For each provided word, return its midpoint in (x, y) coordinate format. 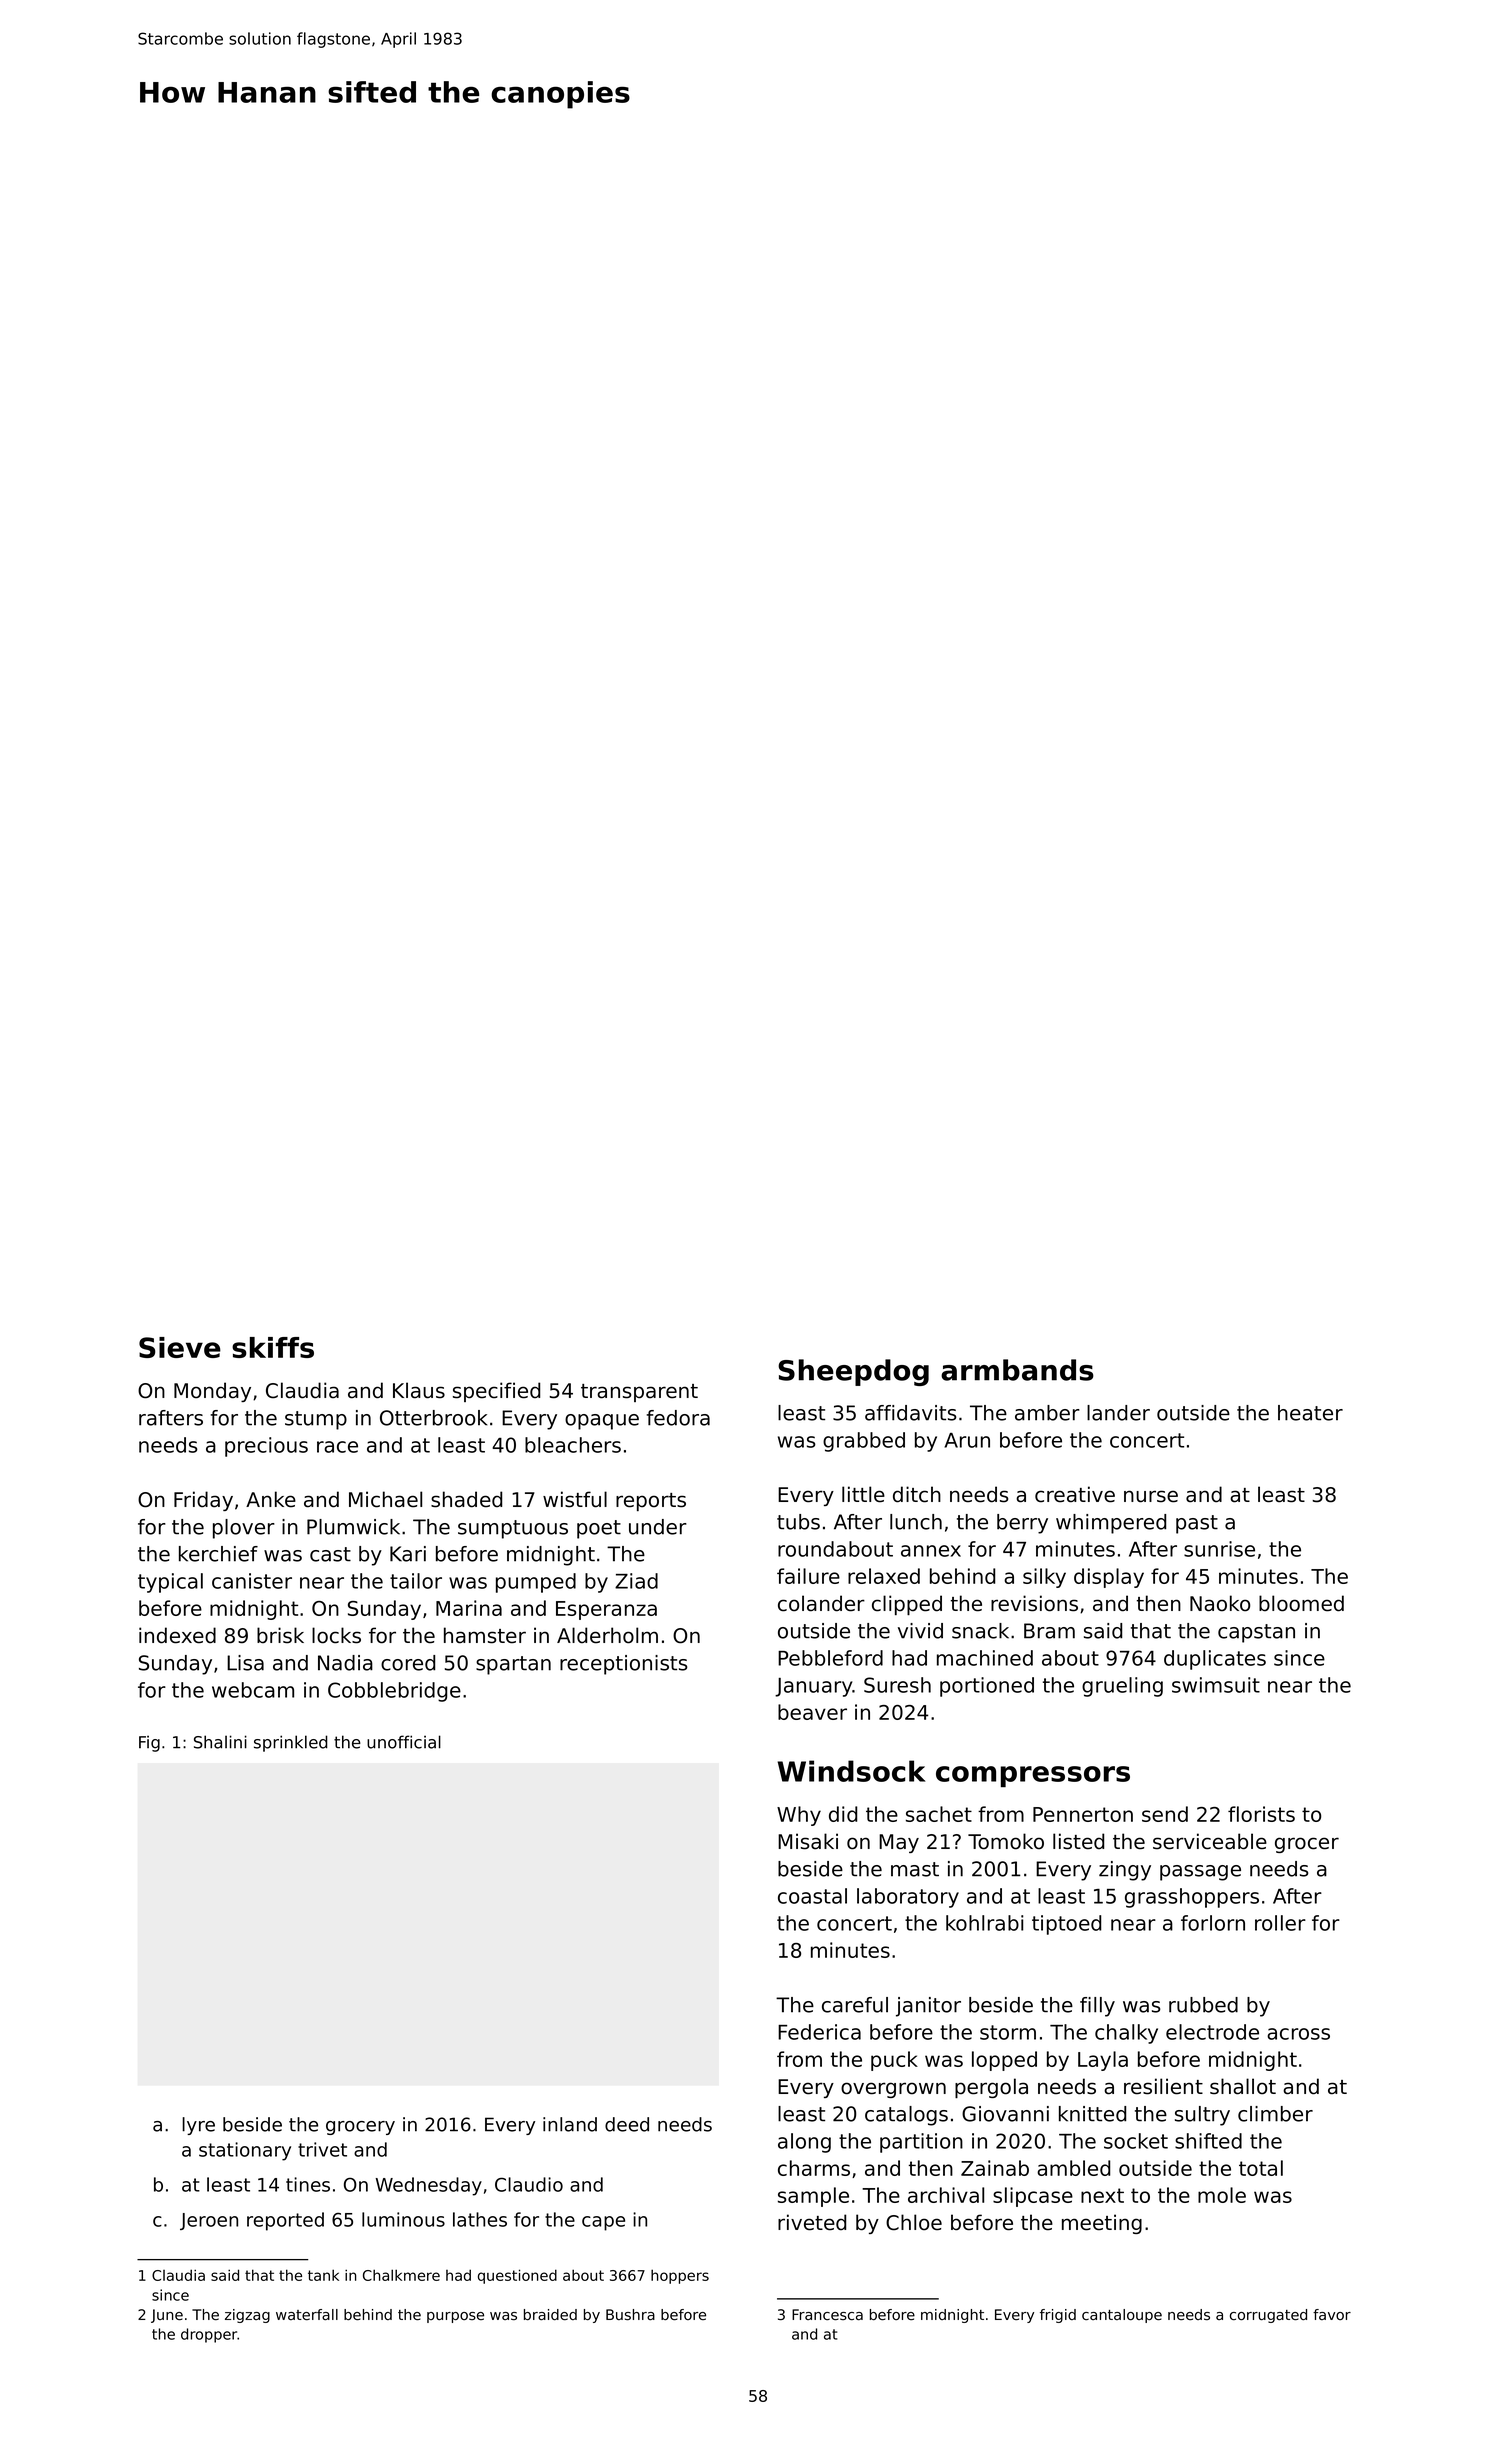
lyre (198, 2126)
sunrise (1219, 1549)
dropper (209, 2335)
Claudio (529, 2184)
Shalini (220, 1742)
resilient (1163, 2086)
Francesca (827, 2315)
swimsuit (1216, 1685)
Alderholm (607, 1635)
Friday (203, 1501)
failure (808, 1576)
